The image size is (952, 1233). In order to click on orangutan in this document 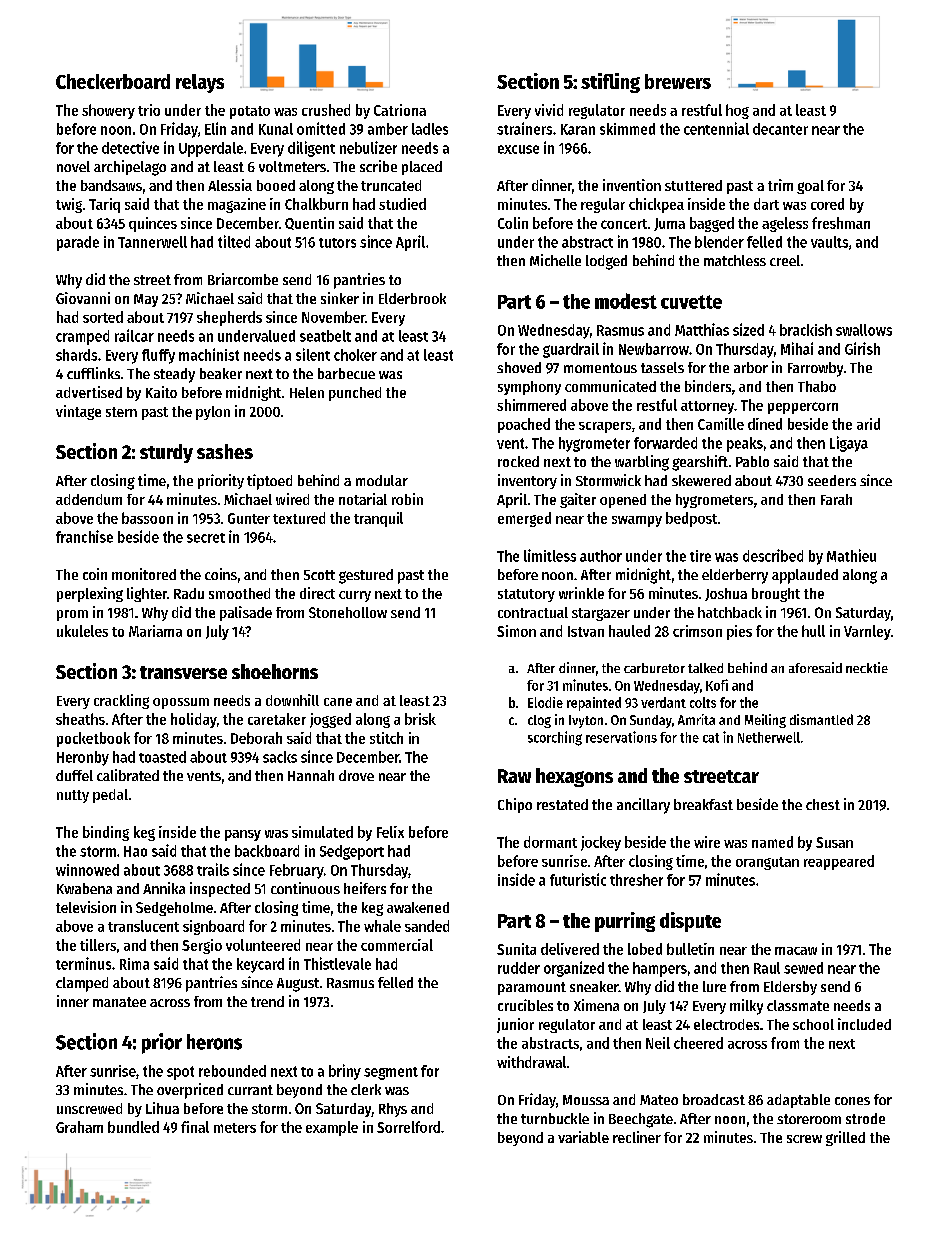, I will do `click(767, 863)`.
